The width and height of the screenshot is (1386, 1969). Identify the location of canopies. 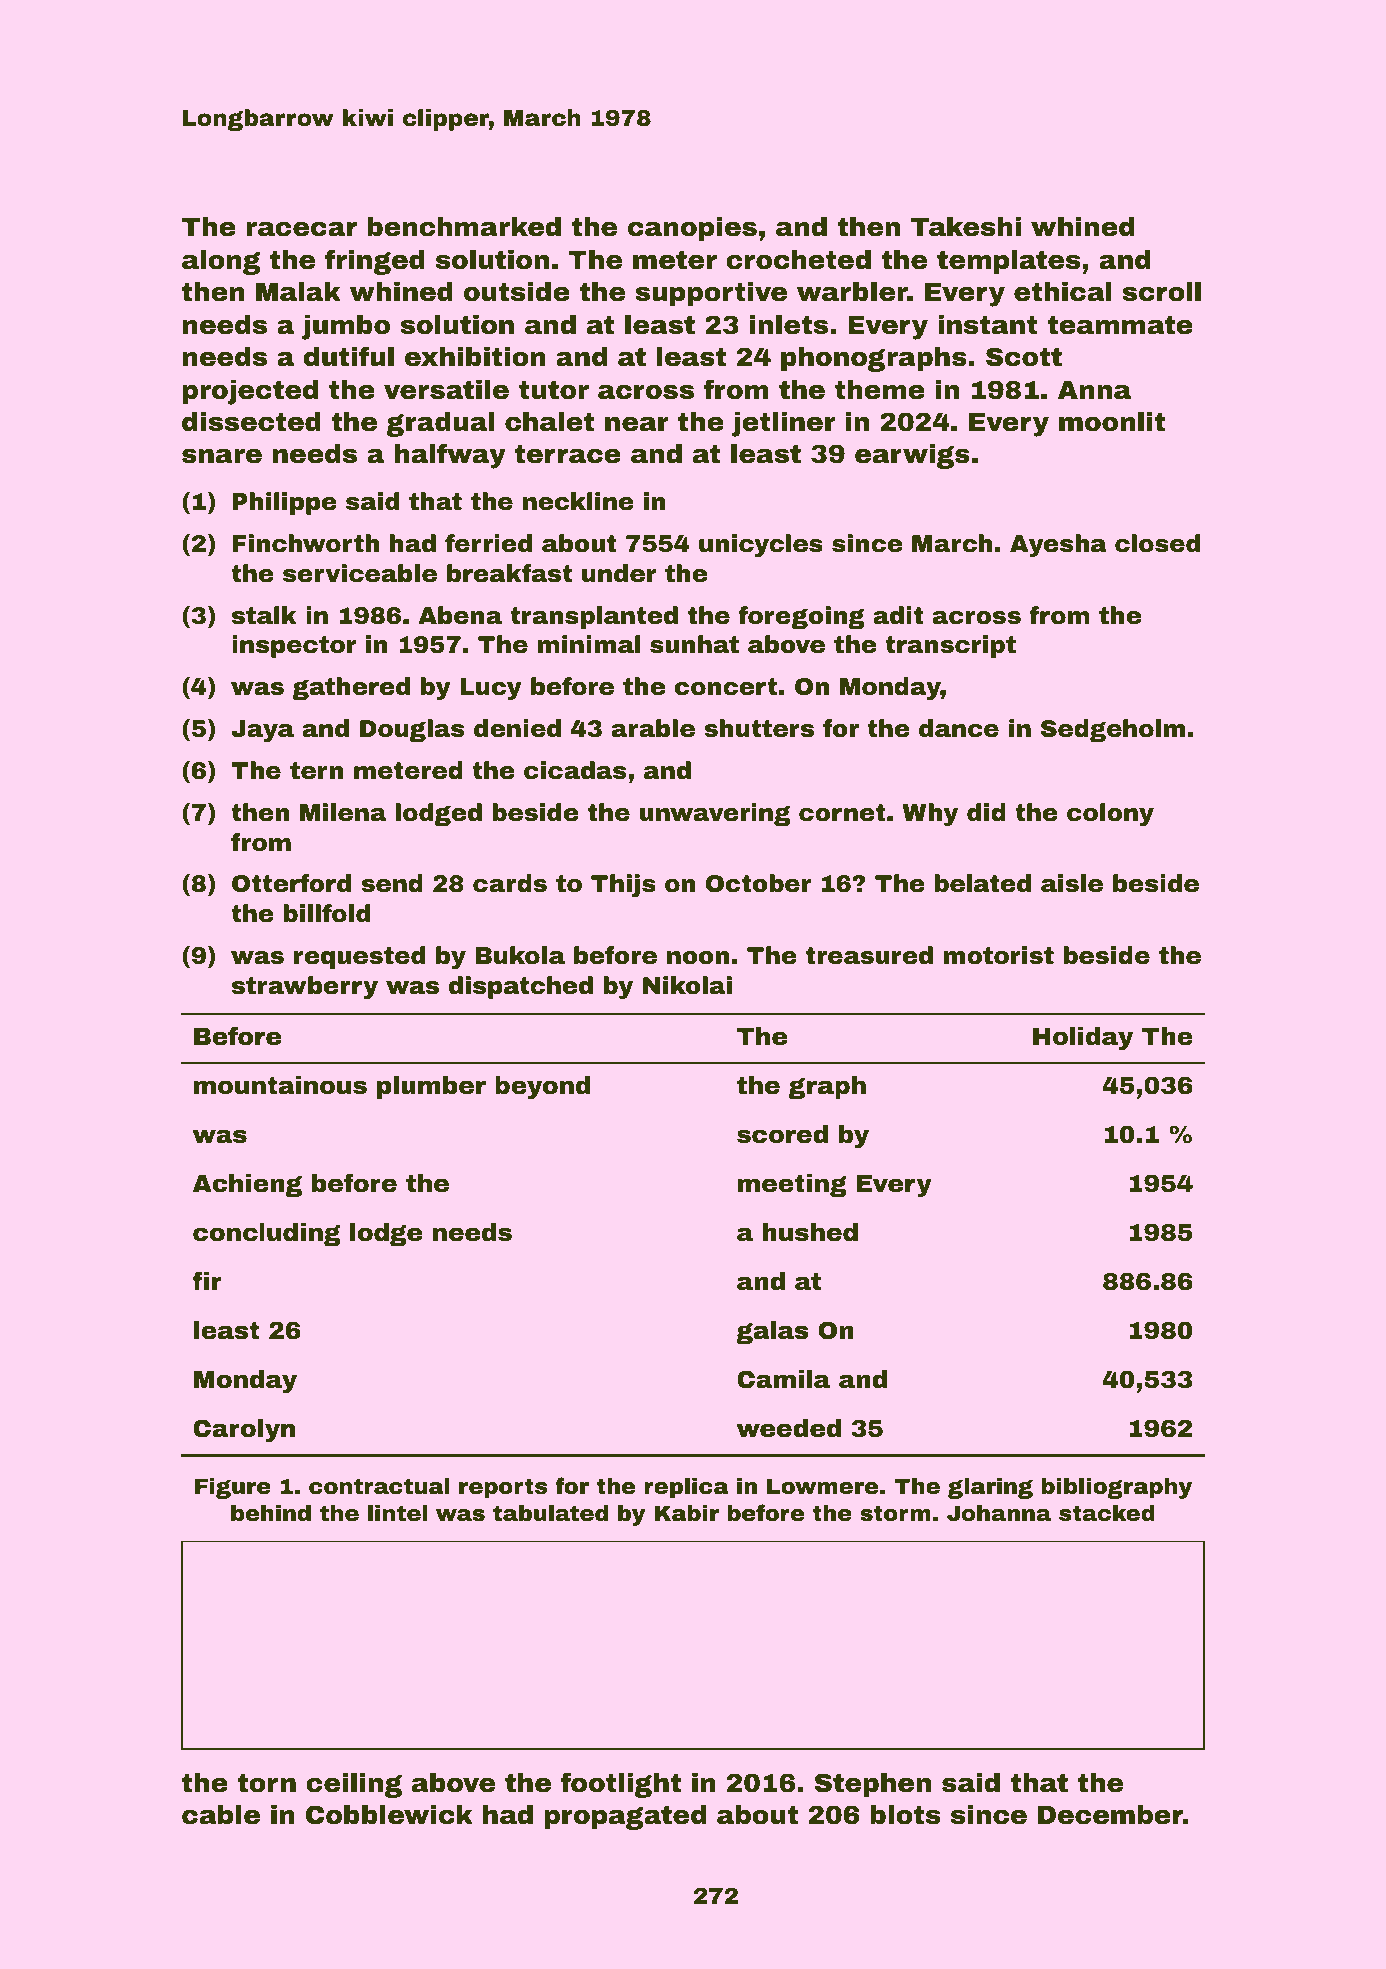
(692, 229).
